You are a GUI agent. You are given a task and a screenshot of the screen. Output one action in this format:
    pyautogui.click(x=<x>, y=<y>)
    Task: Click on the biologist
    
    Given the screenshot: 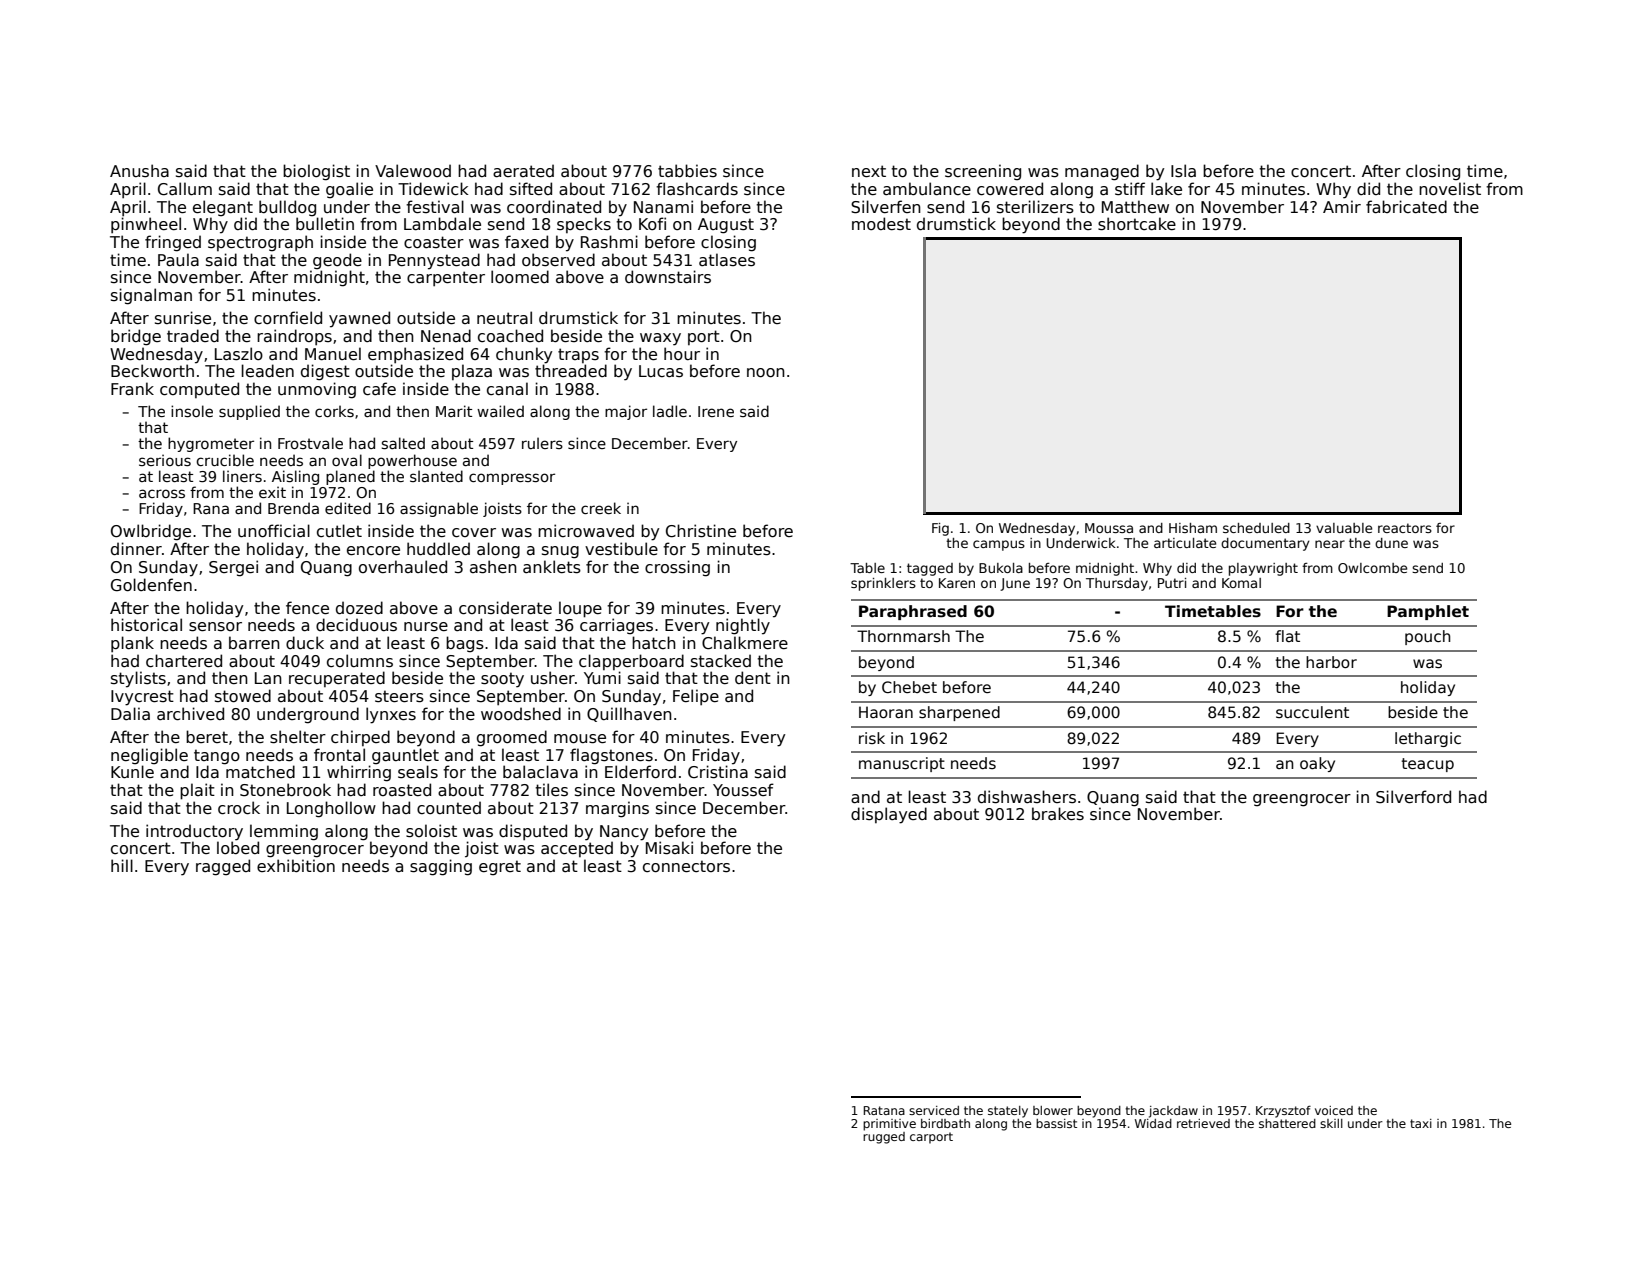 What is the action you would take?
    pyautogui.click(x=316, y=172)
